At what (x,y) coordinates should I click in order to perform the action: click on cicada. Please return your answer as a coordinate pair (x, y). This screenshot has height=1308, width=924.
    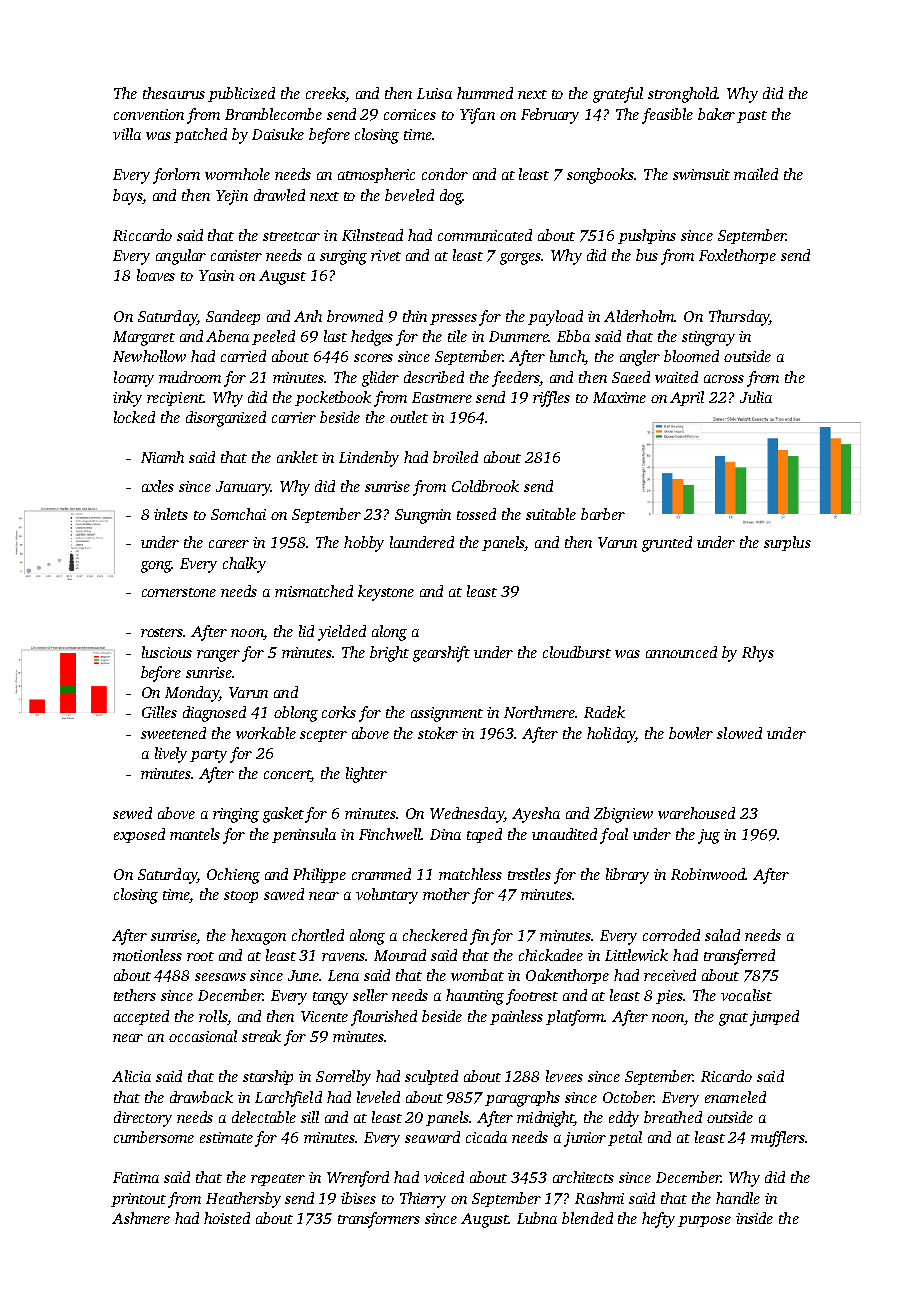
    Looking at the image, I should click on (486, 1137).
